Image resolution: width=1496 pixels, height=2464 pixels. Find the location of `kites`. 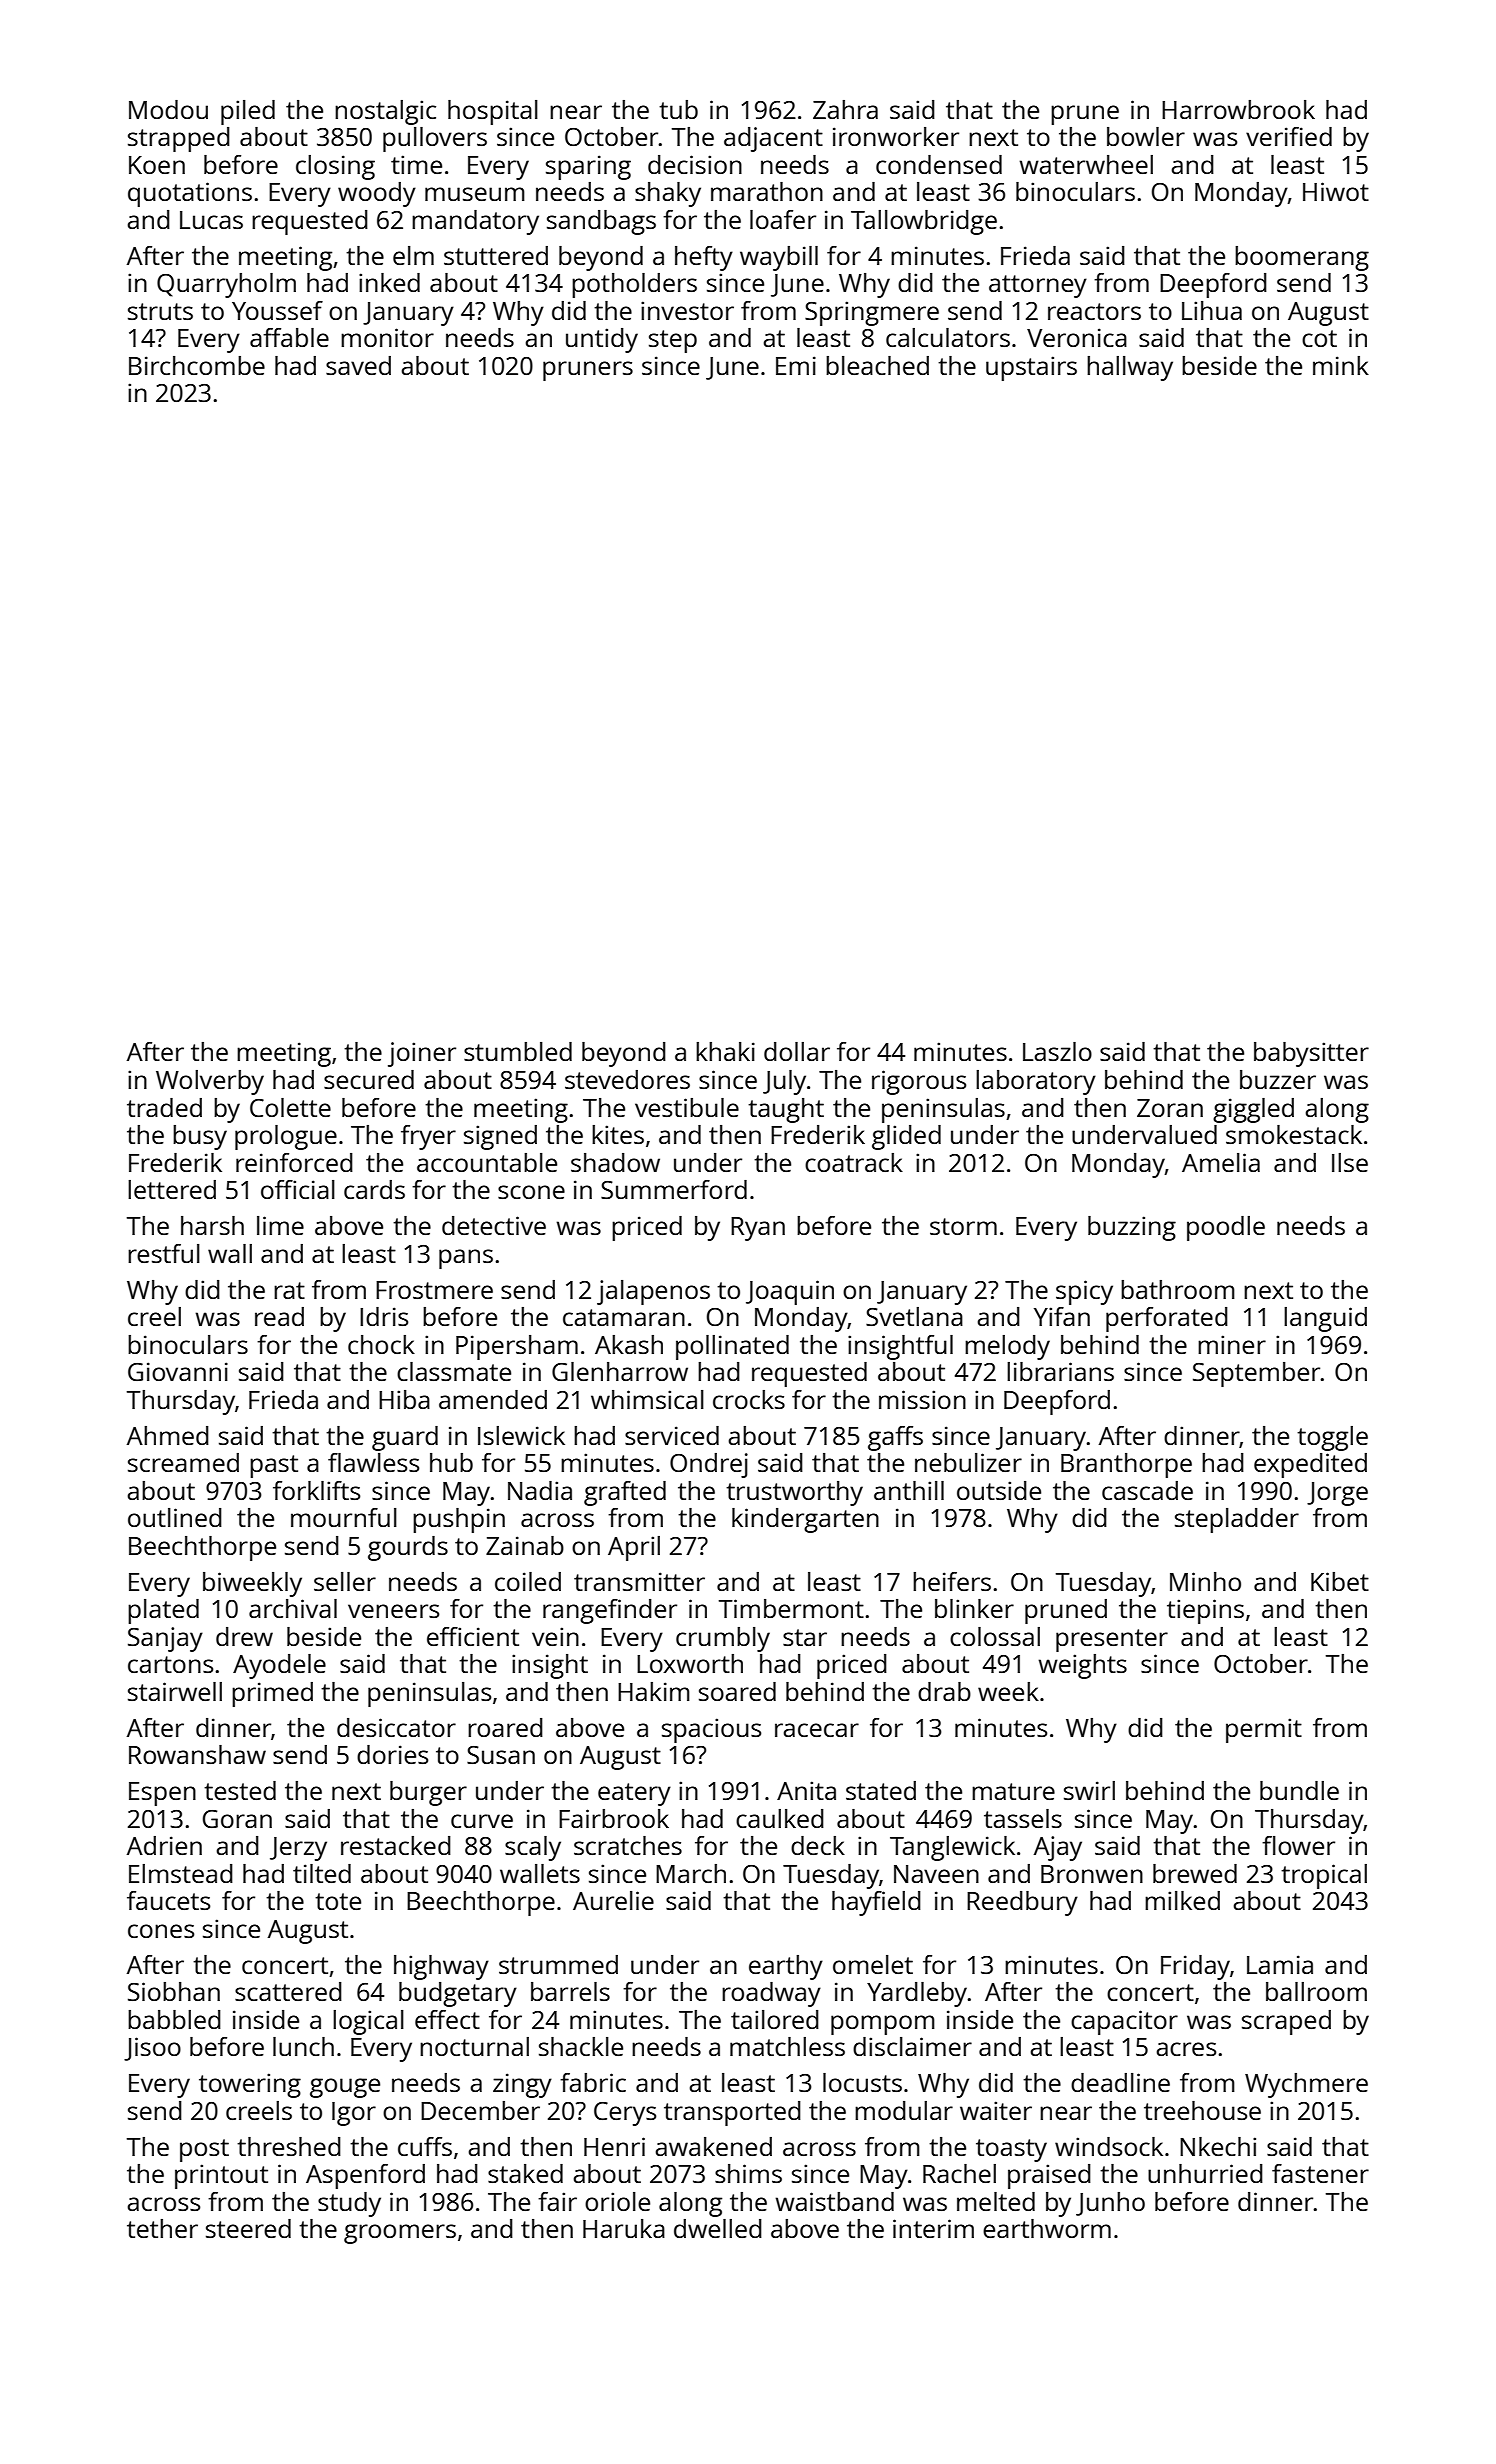

kites is located at coordinates (618, 1134).
